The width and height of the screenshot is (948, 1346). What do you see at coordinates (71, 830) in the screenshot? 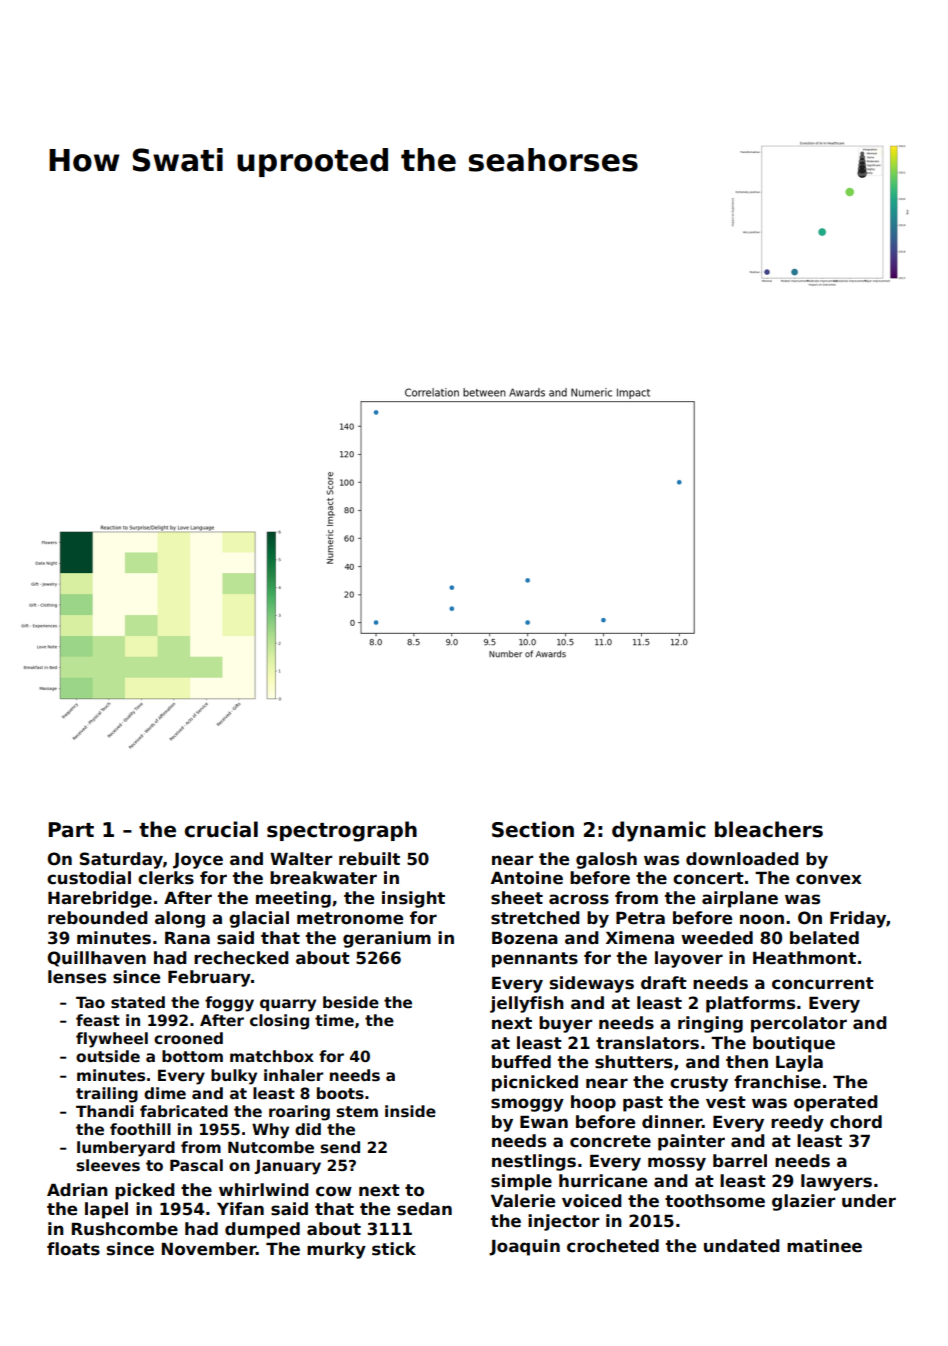
I see `Part` at bounding box center [71, 830].
